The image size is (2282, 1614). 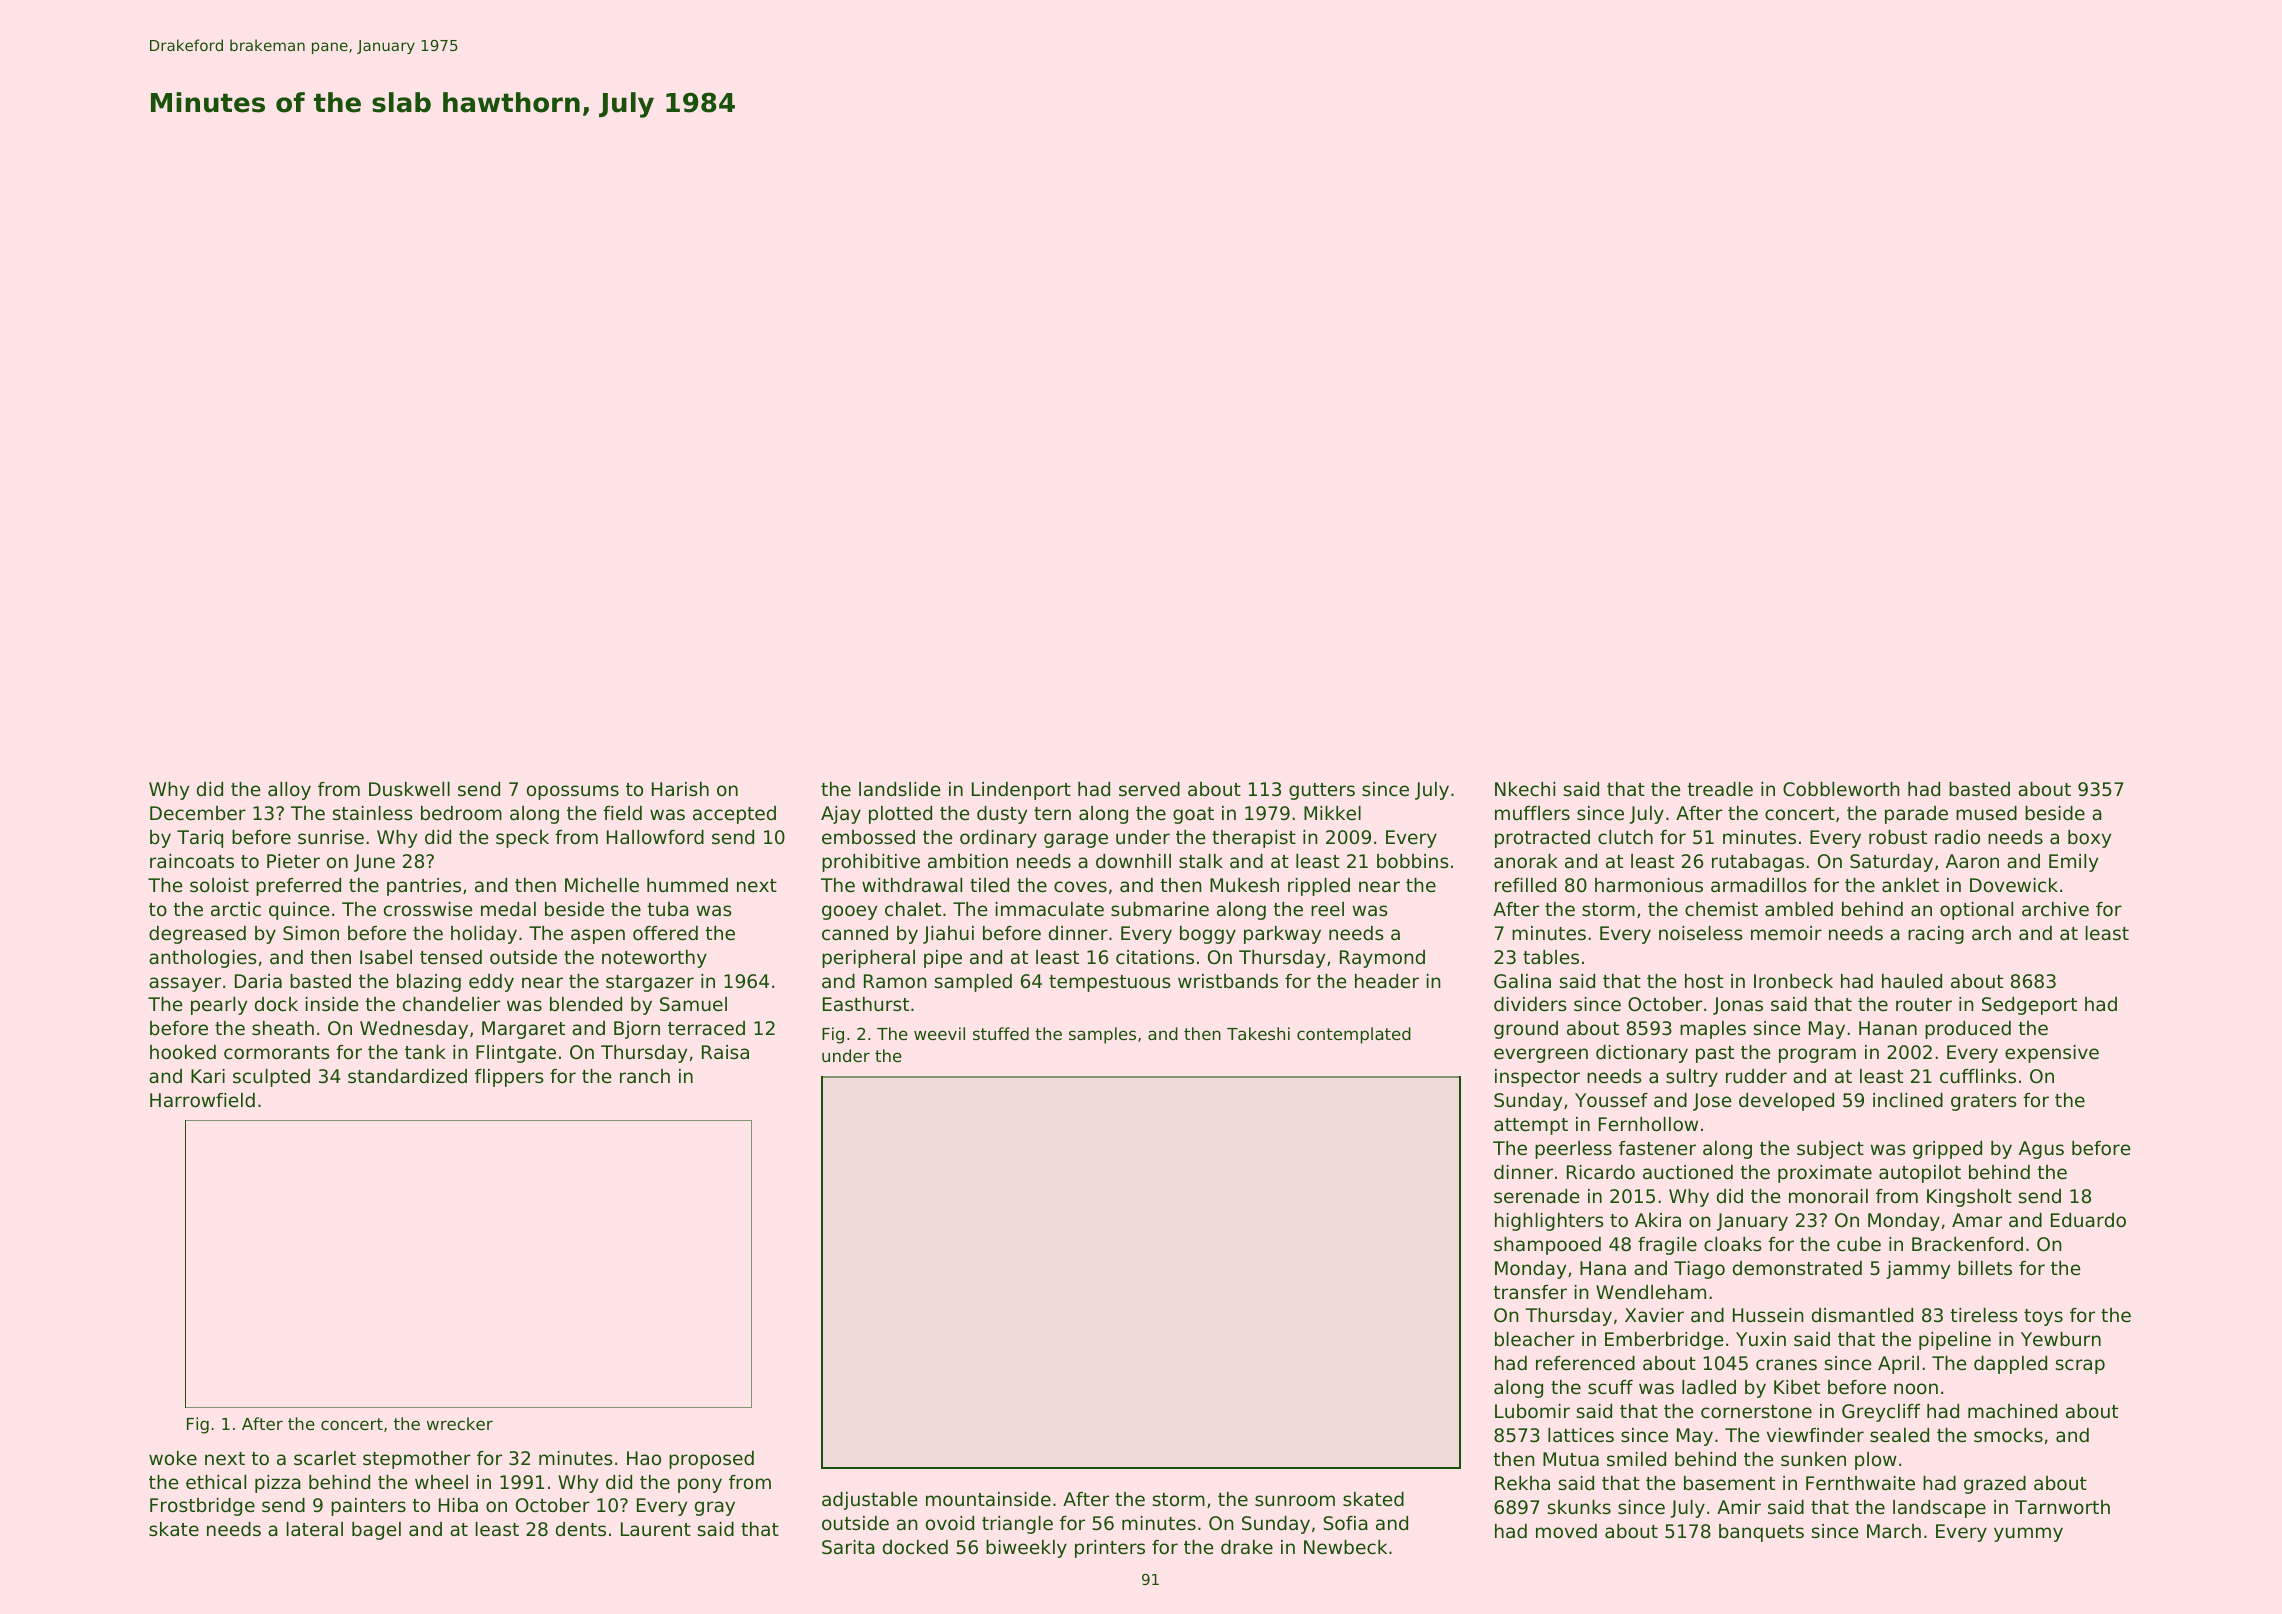 What do you see at coordinates (1976, 911) in the screenshot?
I see `optional` at bounding box center [1976, 911].
